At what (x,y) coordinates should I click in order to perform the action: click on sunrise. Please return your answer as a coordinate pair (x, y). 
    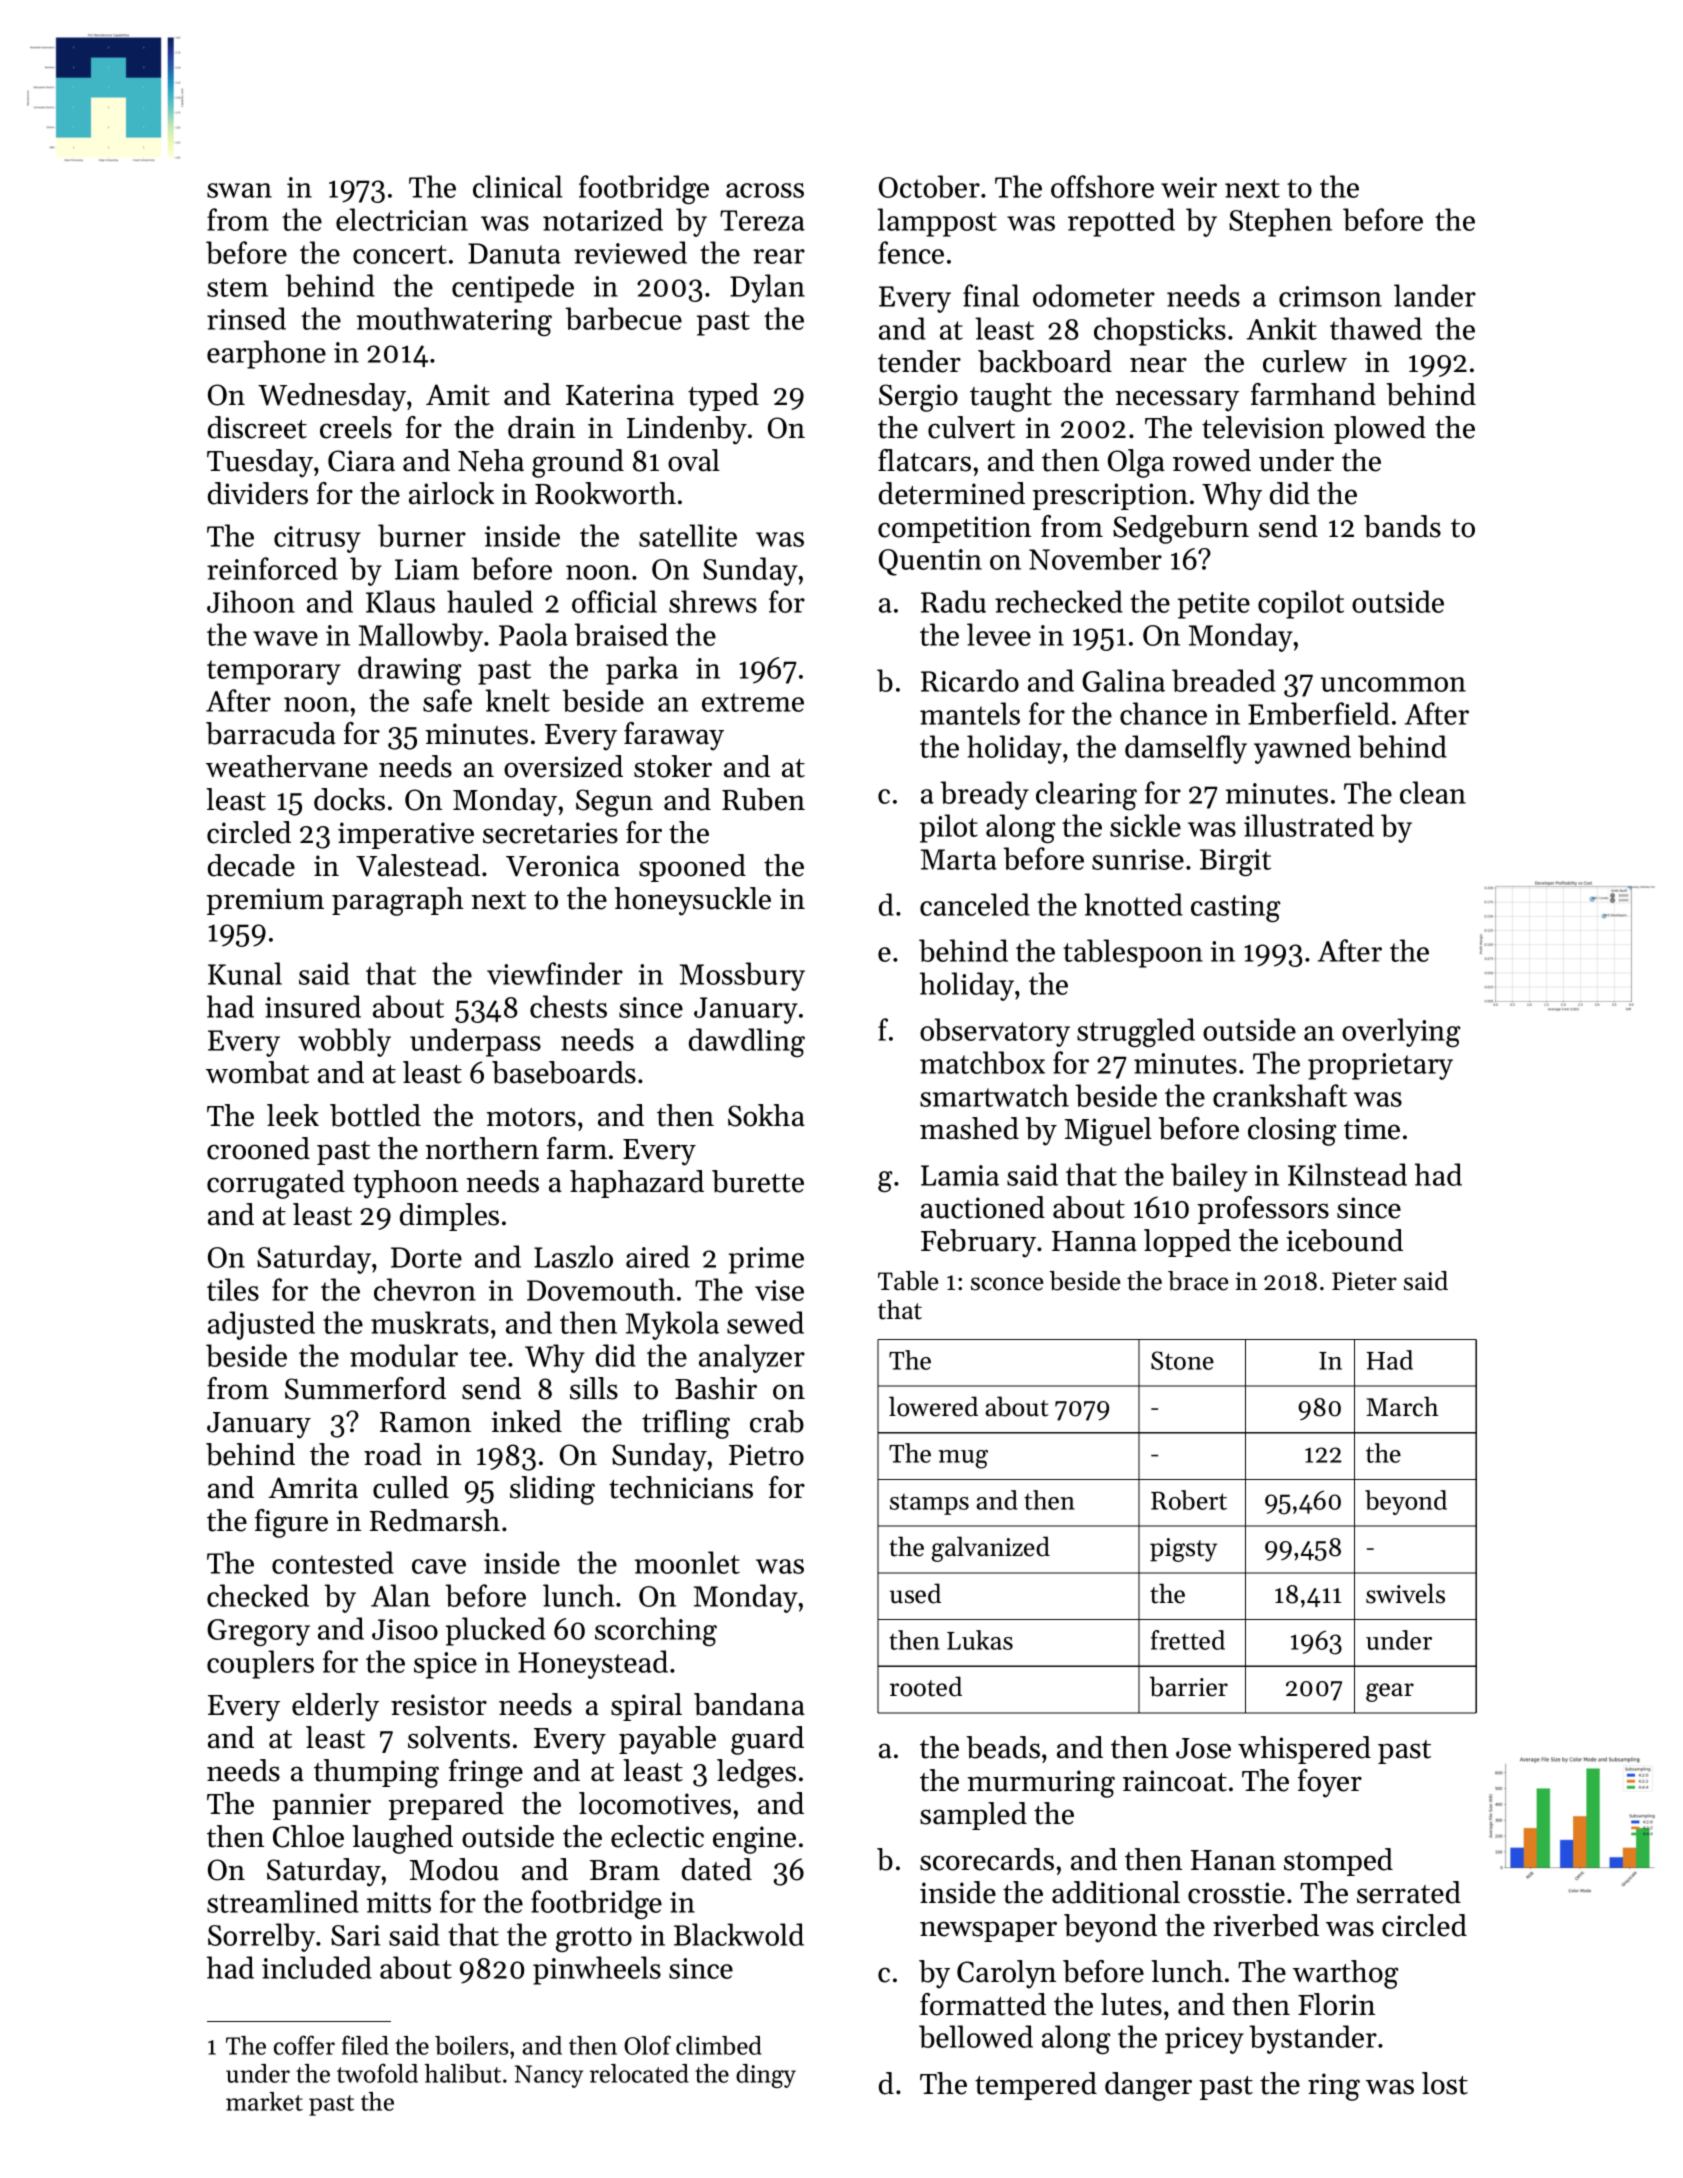
    Looking at the image, I should click on (1138, 859).
